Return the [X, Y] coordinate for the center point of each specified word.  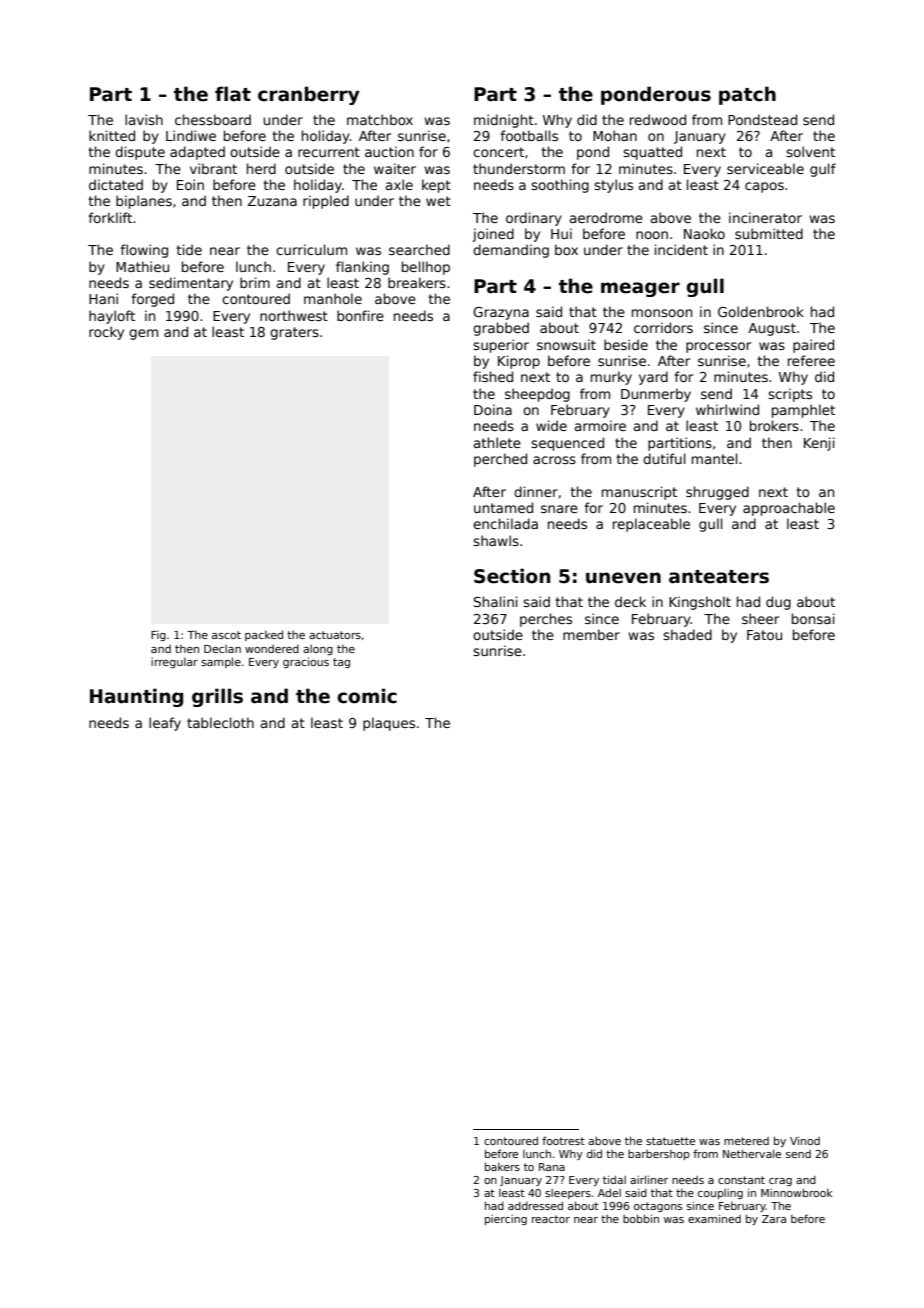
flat [233, 94]
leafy [165, 724]
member [591, 634]
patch [747, 95]
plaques [389, 724]
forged [152, 300]
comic [367, 696]
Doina [493, 409]
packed [264, 635]
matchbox [380, 119]
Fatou [764, 635]
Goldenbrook [761, 311]
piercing [506, 1220]
